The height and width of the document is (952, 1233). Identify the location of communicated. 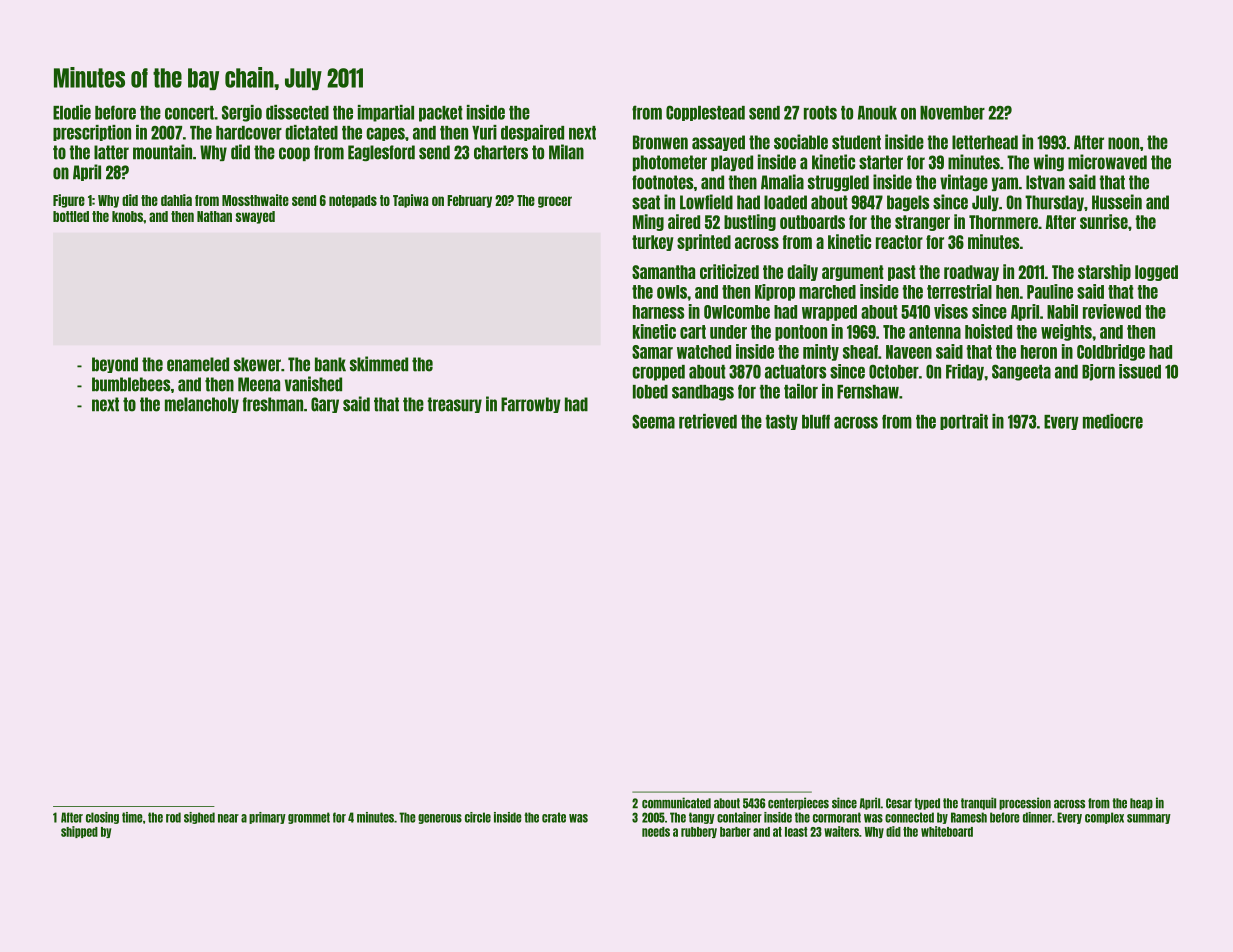
(676, 803).
